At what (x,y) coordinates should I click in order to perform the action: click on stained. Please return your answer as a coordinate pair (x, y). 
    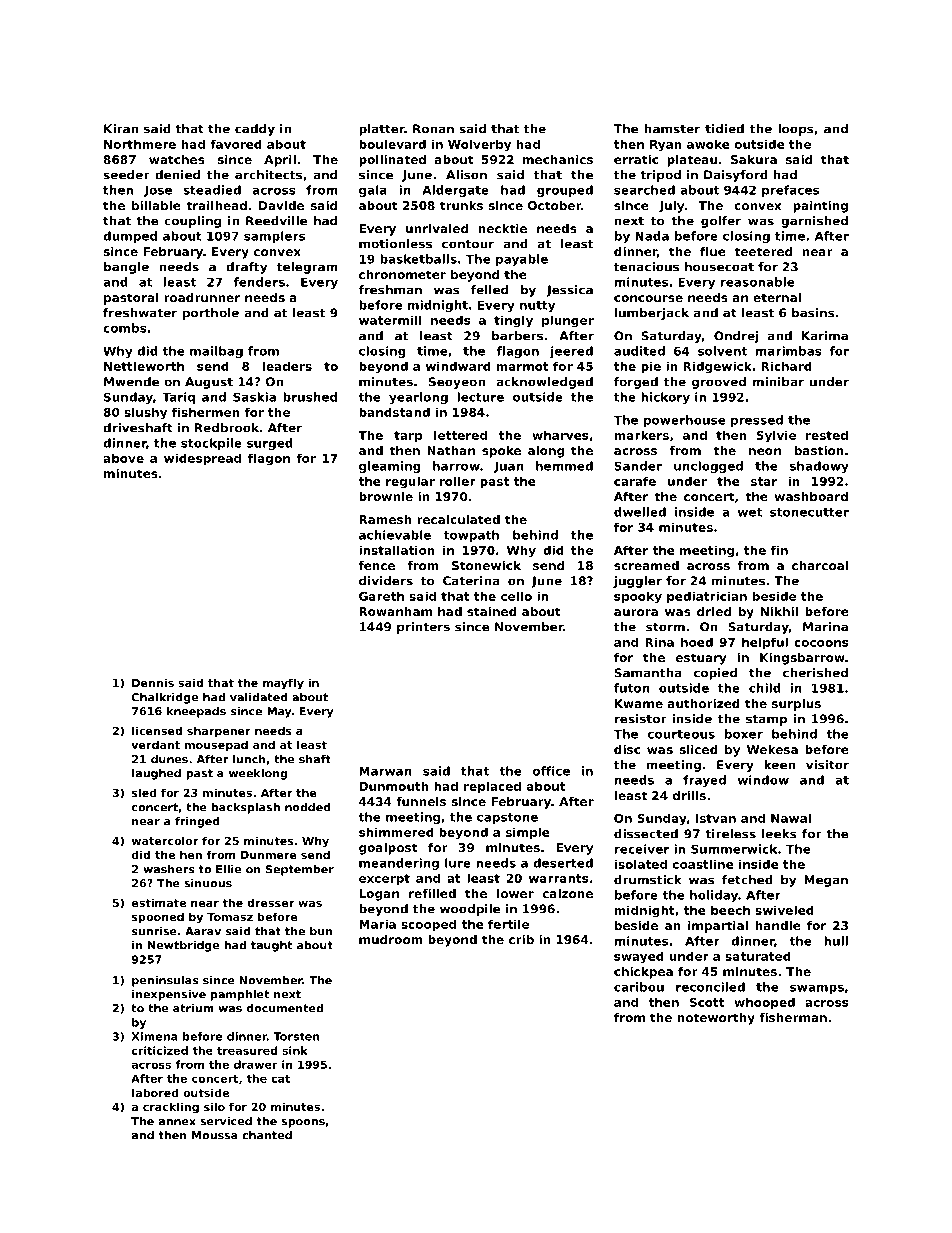
    Looking at the image, I should click on (492, 611).
